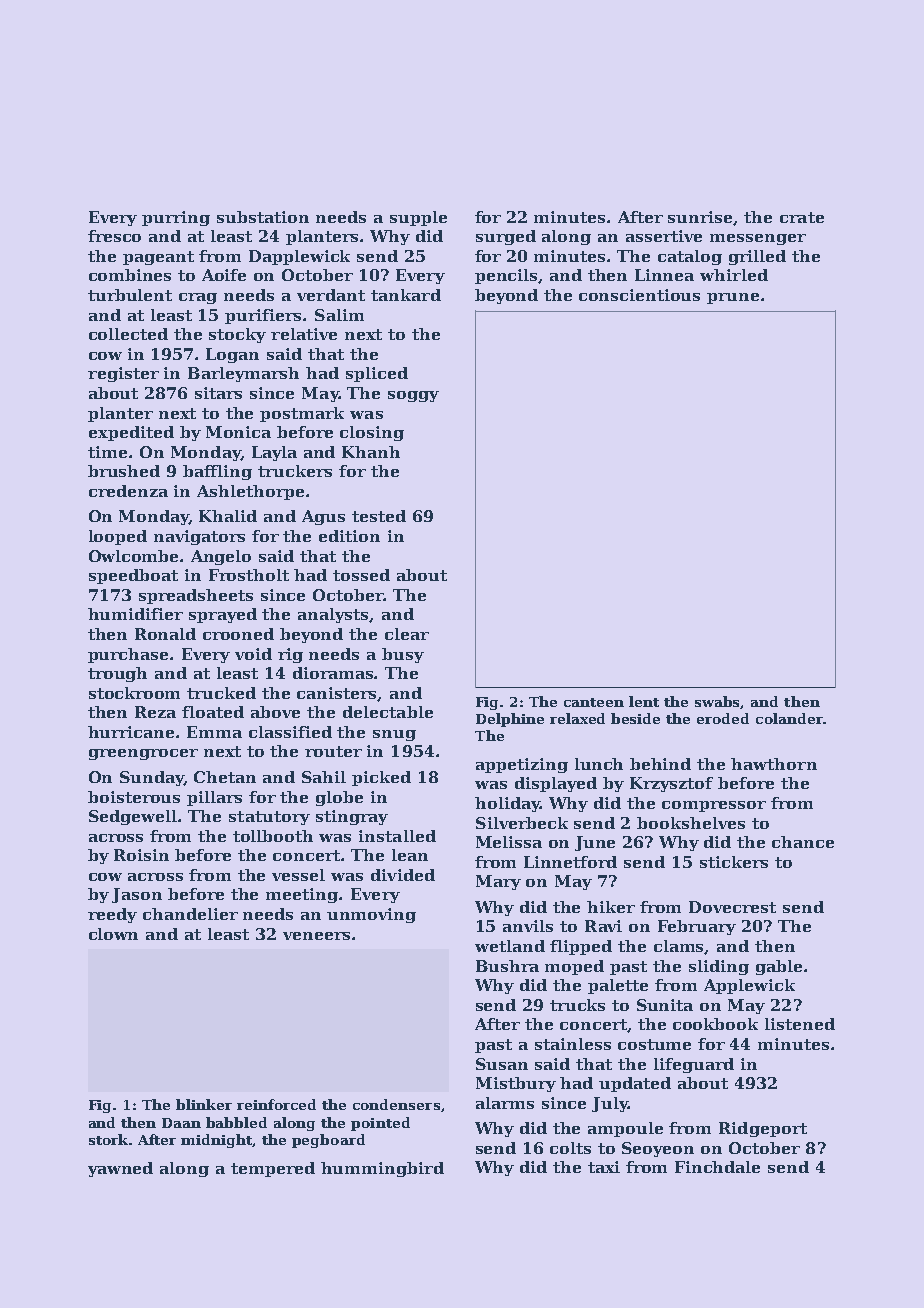 This screenshot has height=1308, width=924. What do you see at coordinates (594, 702) in the screenshot?
I see `canteen` at bounding box center [594, 702].
